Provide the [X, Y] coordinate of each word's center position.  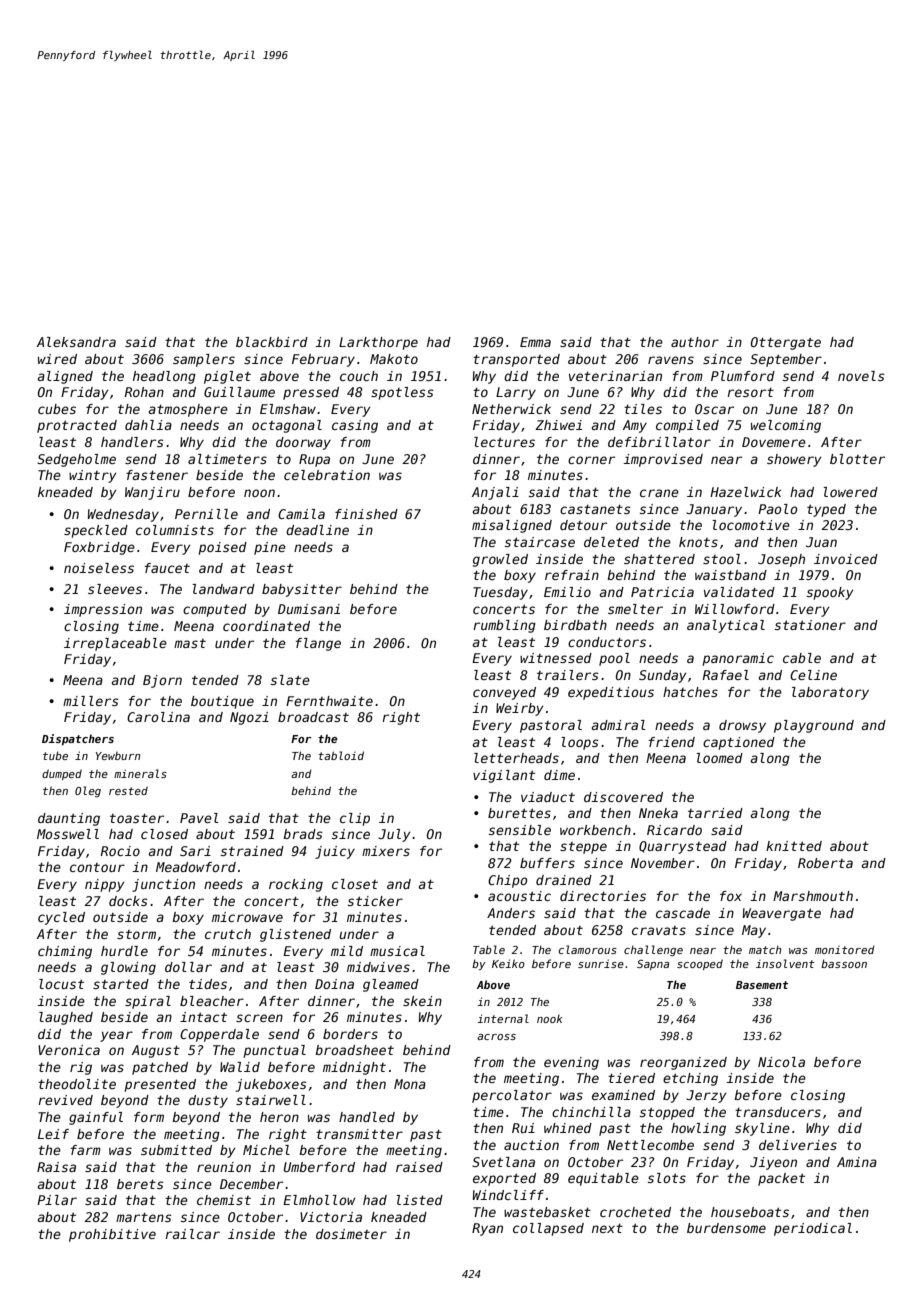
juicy [335, 852]
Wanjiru [152, 493]
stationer [810, 625]
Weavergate [782, 914]
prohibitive [112, 1235]
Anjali [495, 493]
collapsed [548, 1229]
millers [91, 701]
